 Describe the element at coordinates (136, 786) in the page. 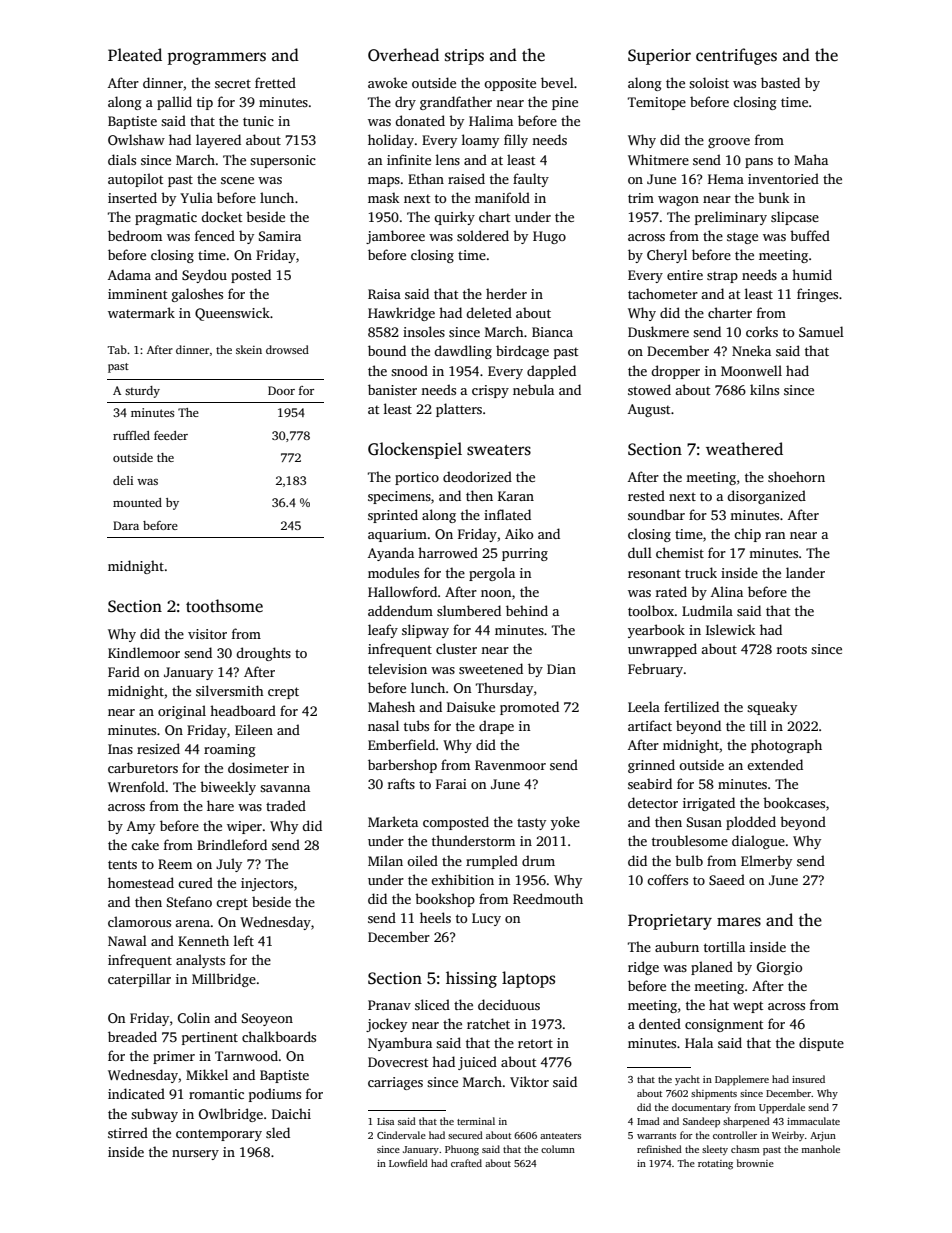

I see `Wrenfold` at that location.
